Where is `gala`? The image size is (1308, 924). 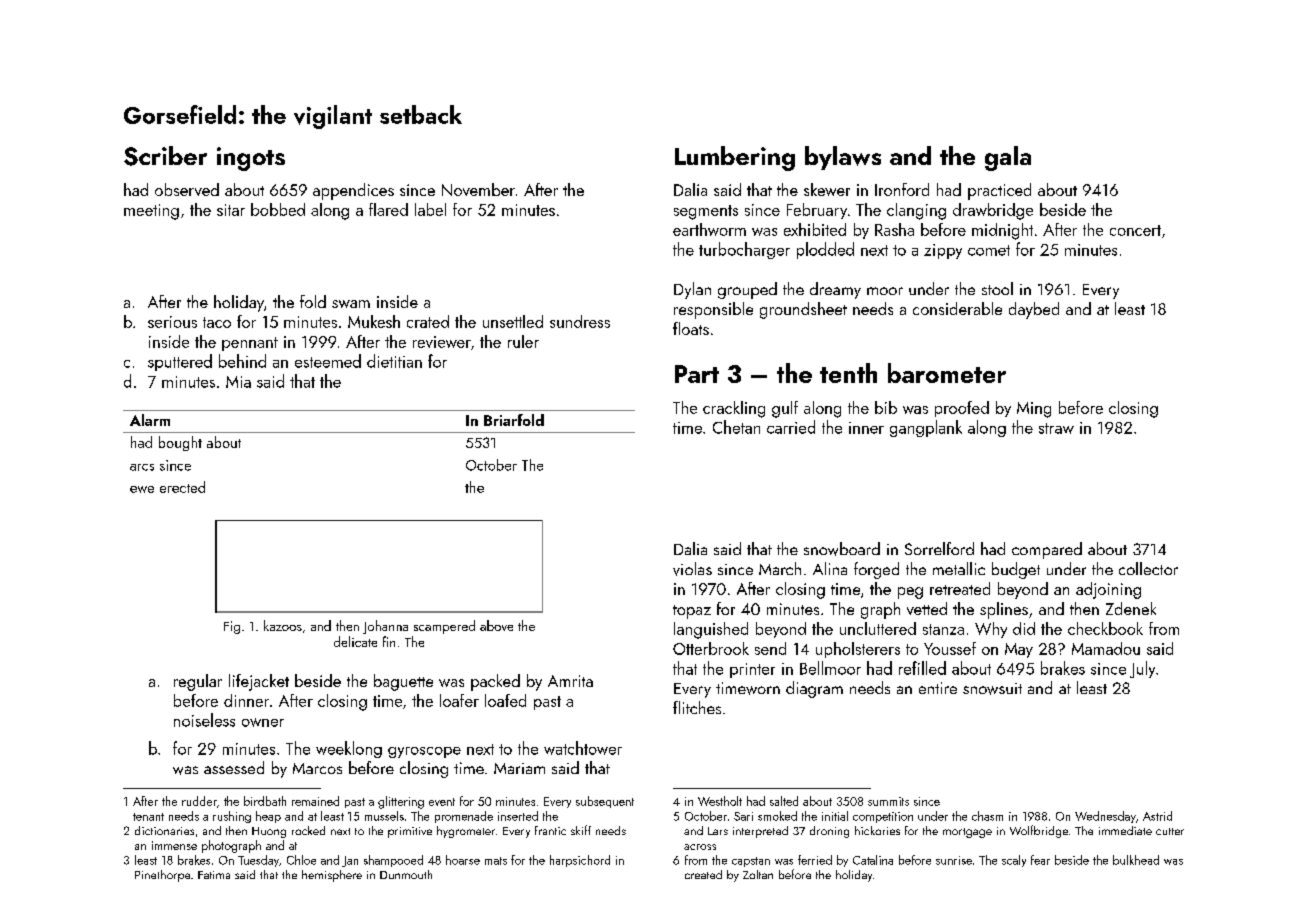
gala is located at coordinates (1008, 158).
